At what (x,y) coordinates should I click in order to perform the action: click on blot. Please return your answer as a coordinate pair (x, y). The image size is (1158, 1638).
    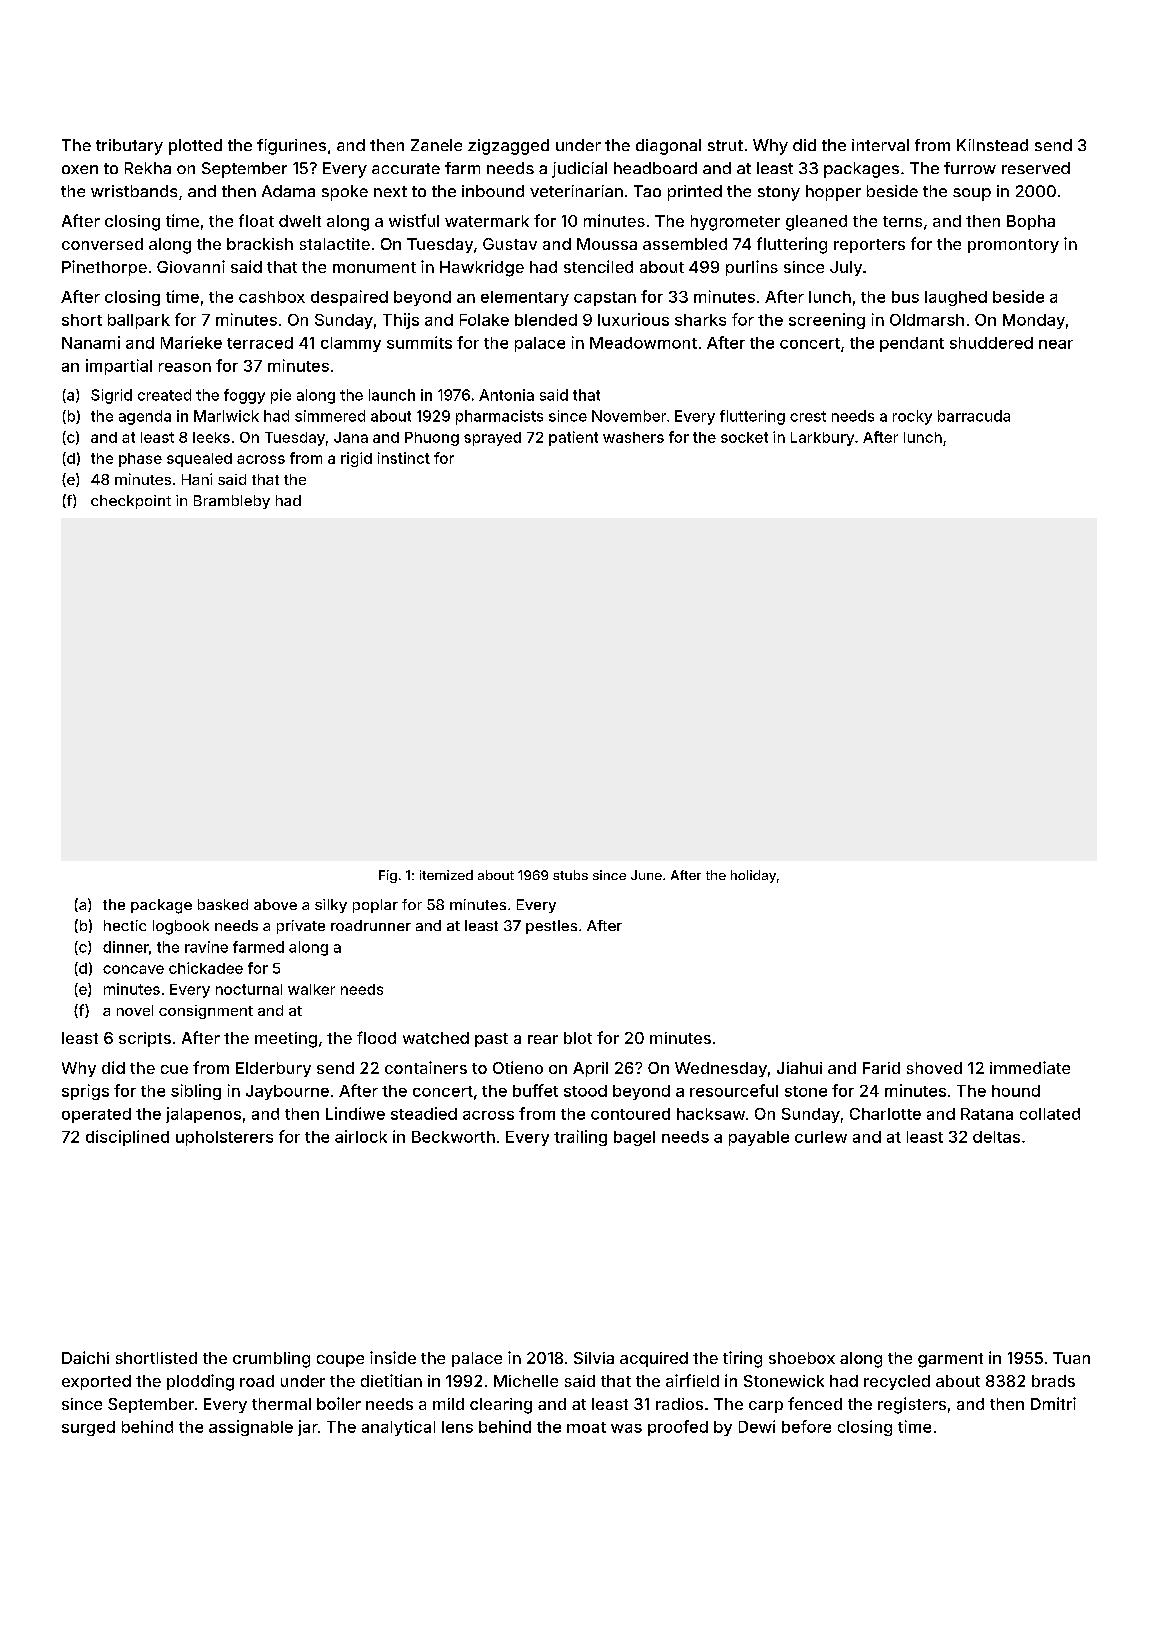
    Looking at the image, I should click on (578, 1038).
